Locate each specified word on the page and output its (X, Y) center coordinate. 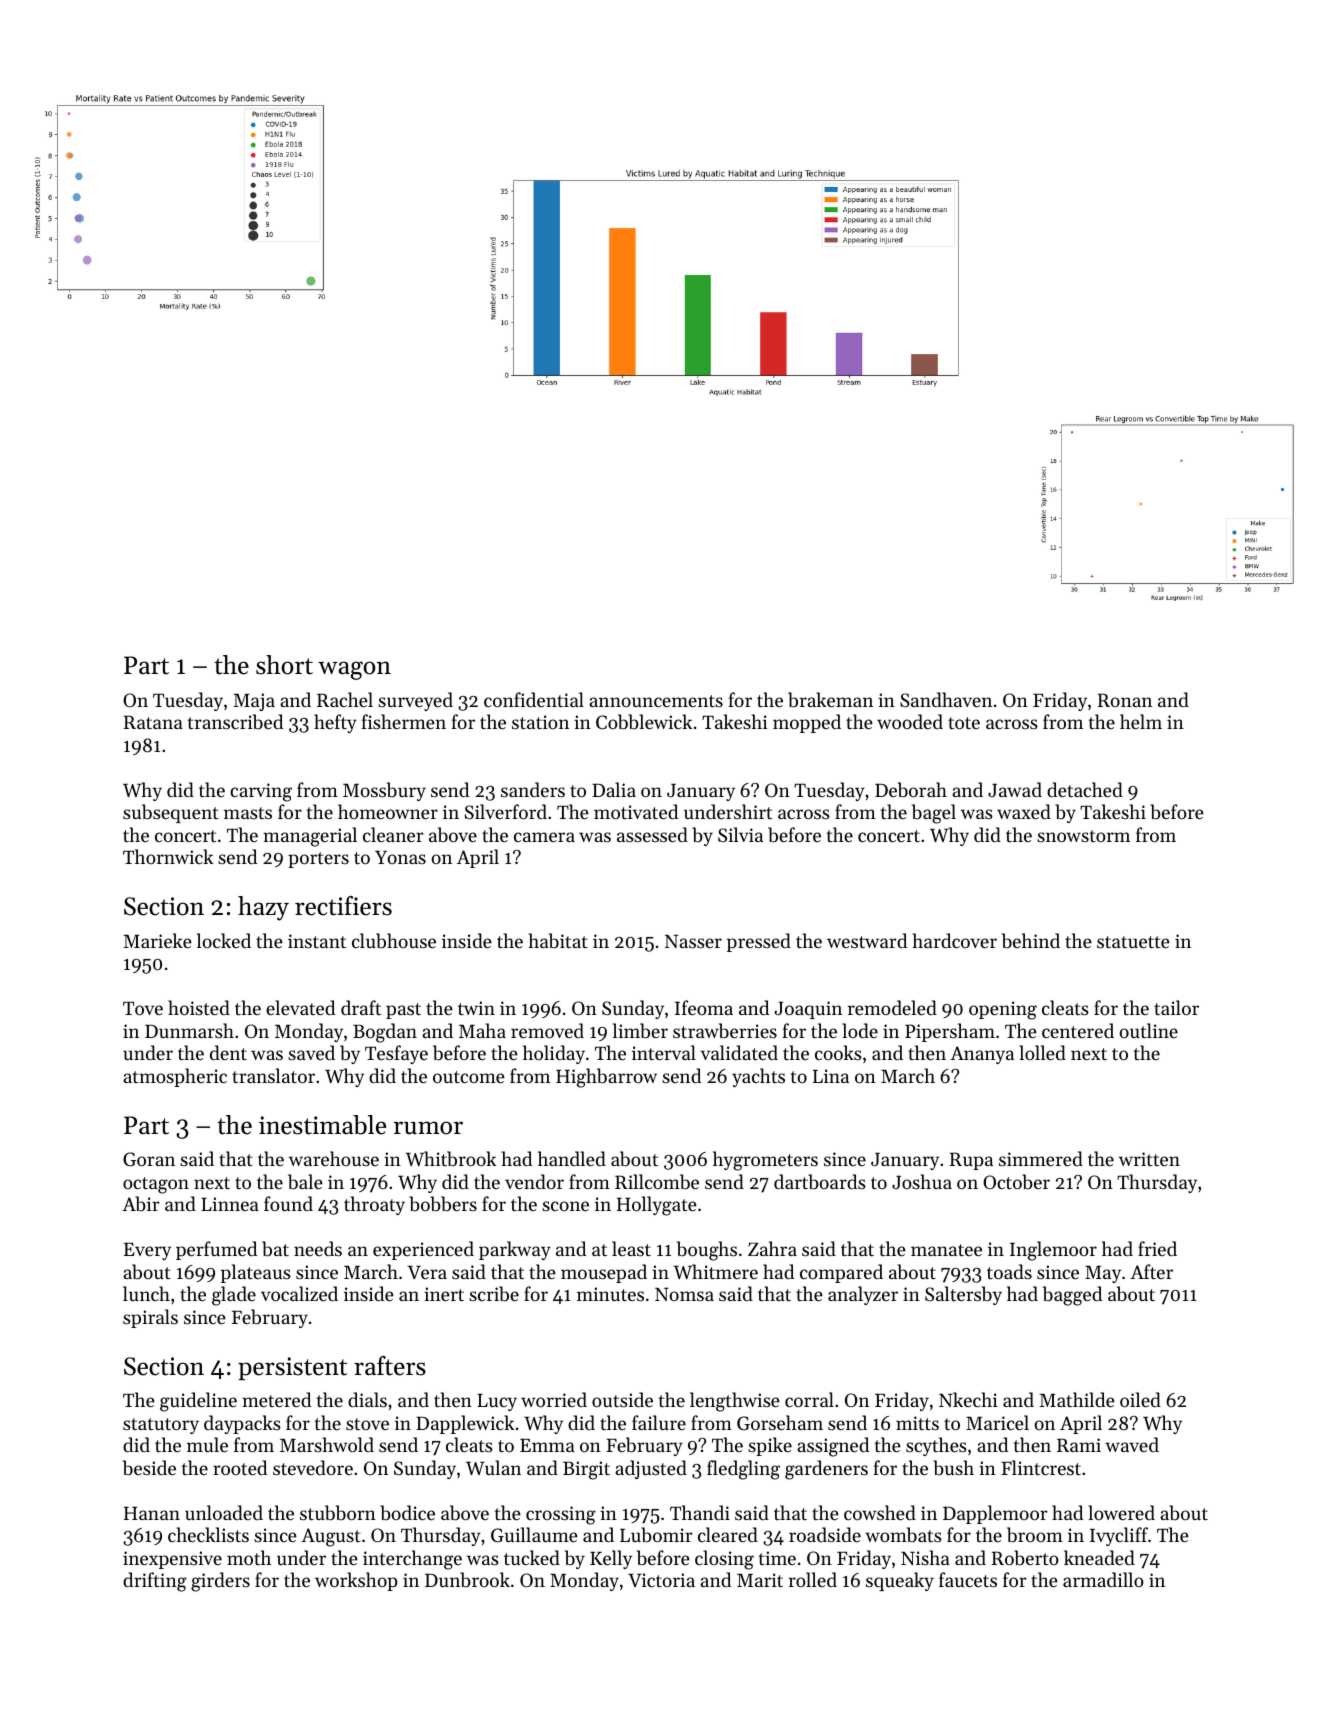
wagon (354, 670)
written (1149, 1159)
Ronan (1125, 700)
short (284, 665)
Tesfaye (396, 1054)
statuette (1133, 942)
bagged (1072, 1296)
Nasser (693, 941)
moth (249, 1557)
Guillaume (534, 1535)
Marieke (157, 940)
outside (622, 1399)
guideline (198, 1402)
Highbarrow (606, 1078)
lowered (1121, 1512)
